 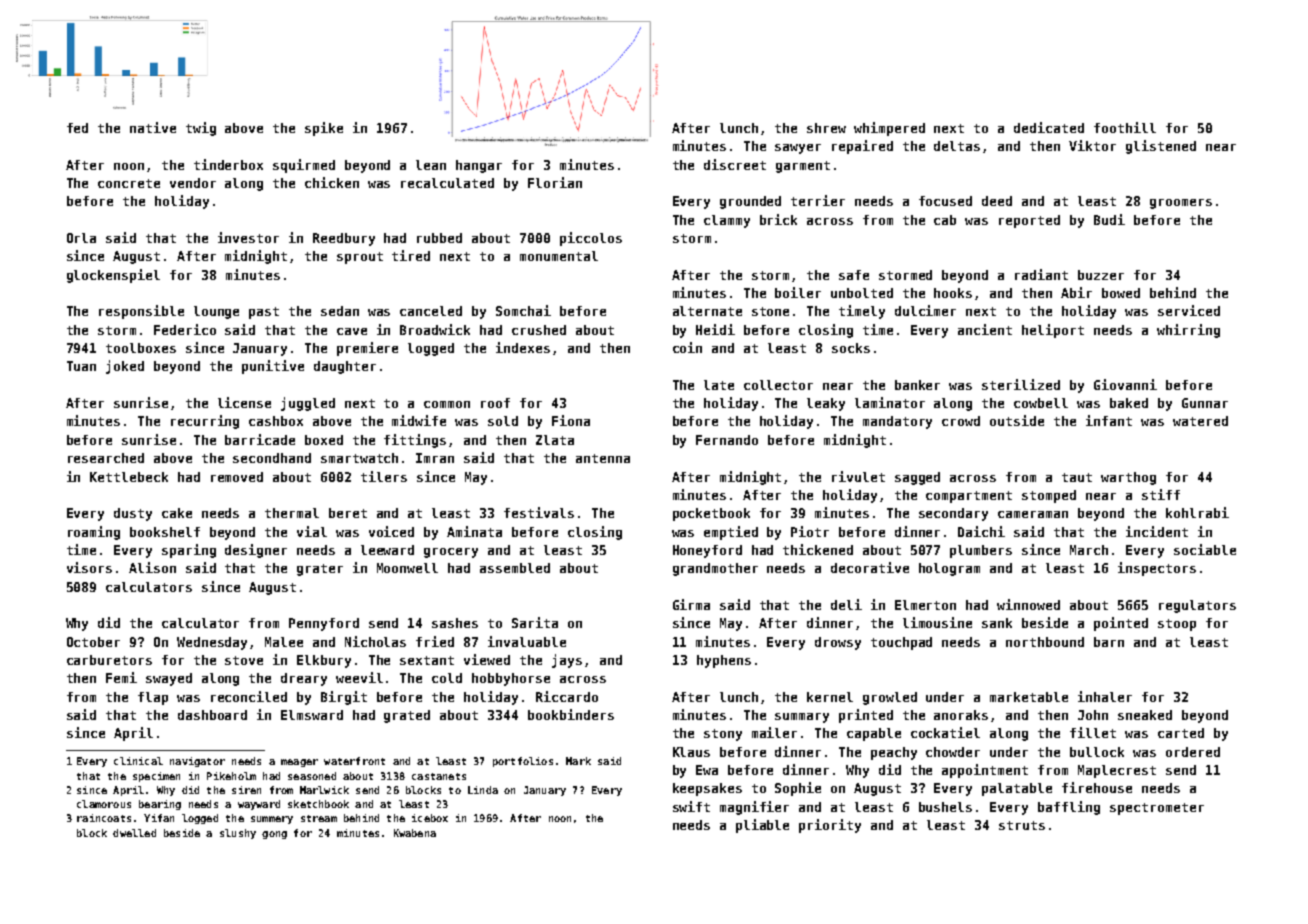 What do you see at coordinates (1189, 310) in the page?
I see `serviced` at bounding box center [1189, 310].
